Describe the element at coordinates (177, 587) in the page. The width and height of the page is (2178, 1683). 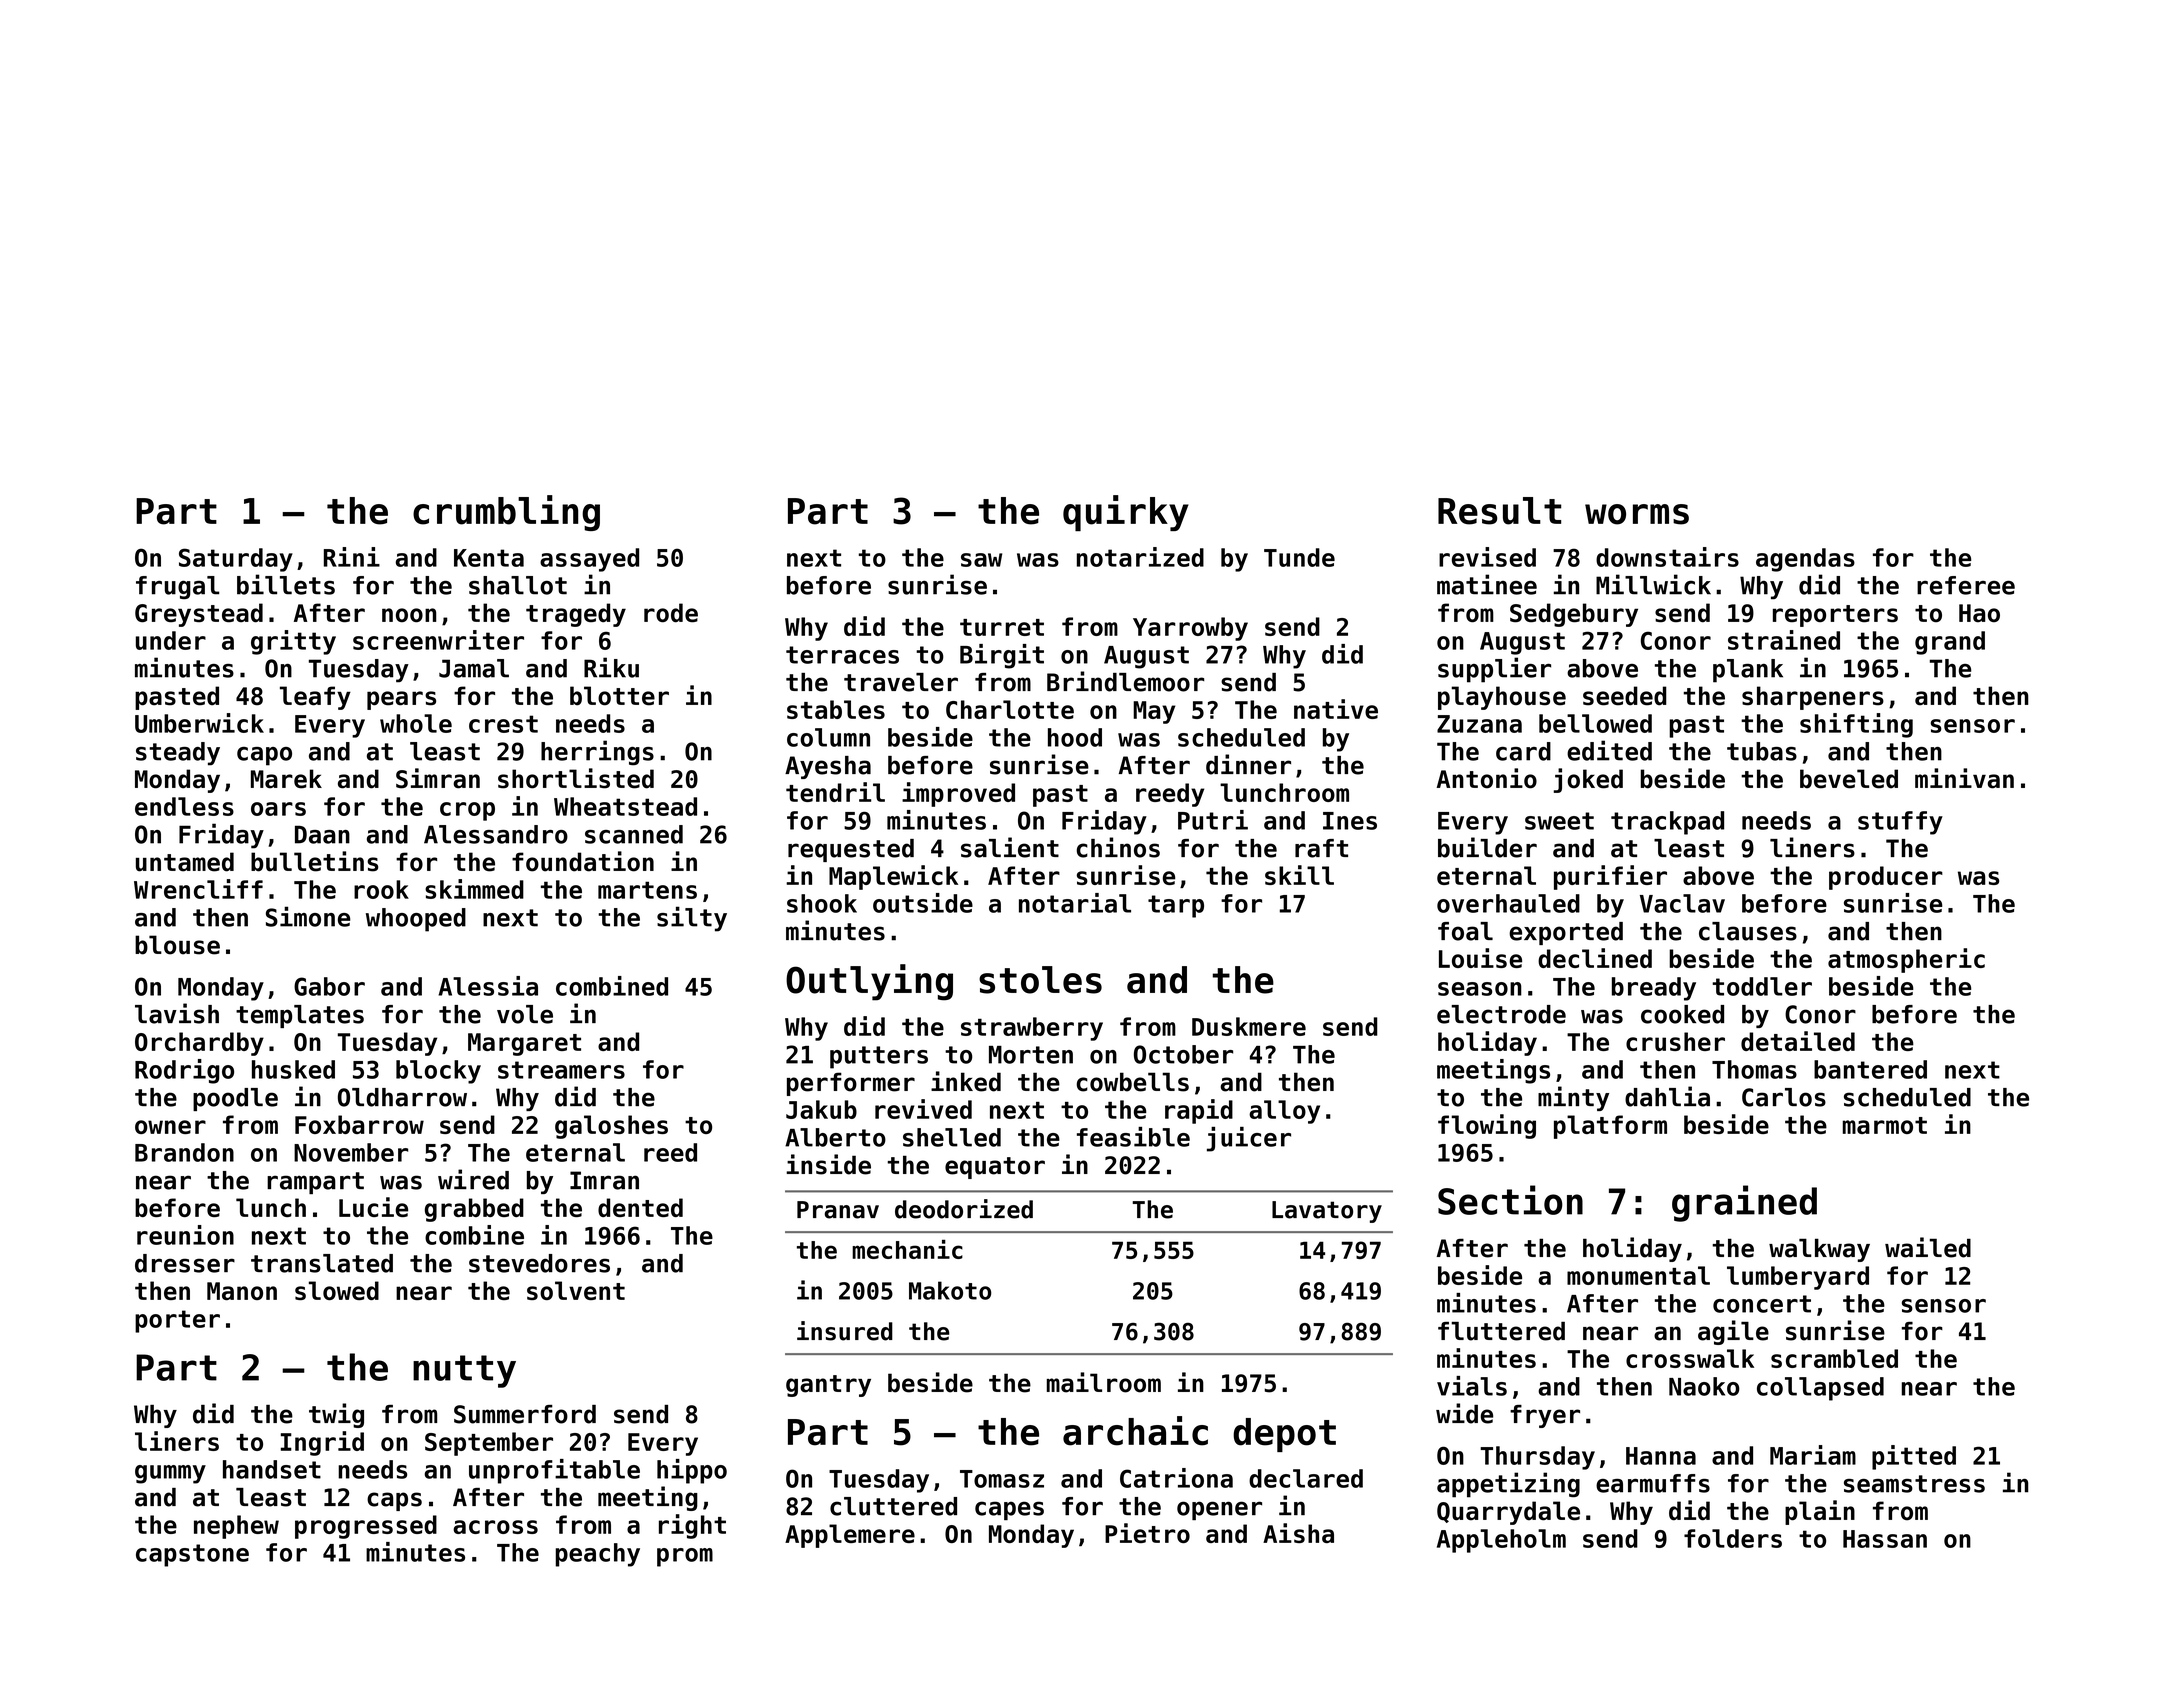
I see `frugal` at that location.
